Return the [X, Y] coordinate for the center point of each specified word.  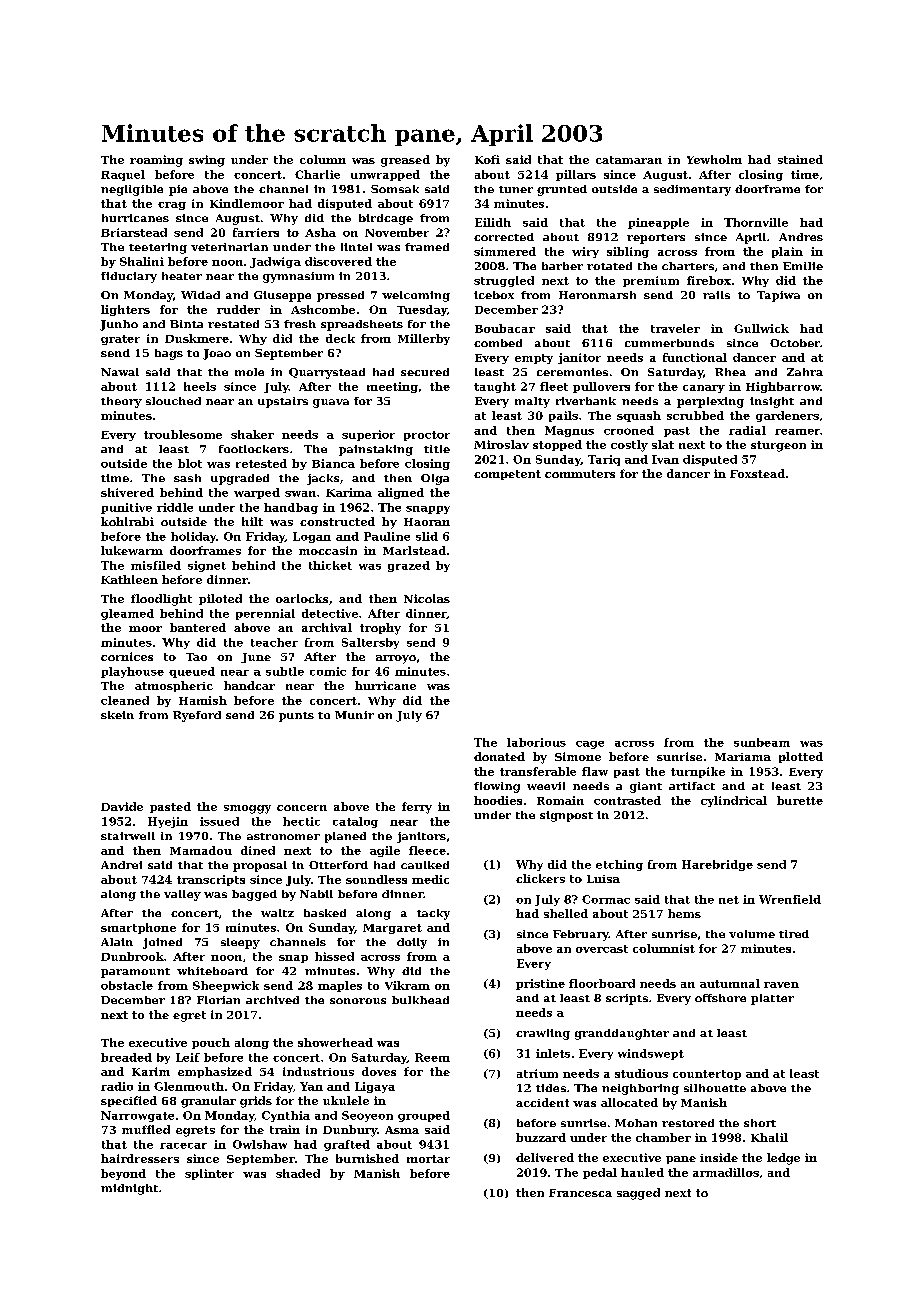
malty [532, 402]
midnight [129, 1189]
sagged [638, 1194]
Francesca [580, 1193]
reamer [797, 432]
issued [219, 821]
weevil [546, 786]
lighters [125, 310]
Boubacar [505, 328]
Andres [801, 237]
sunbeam [762, 742]
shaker [252, 434]
